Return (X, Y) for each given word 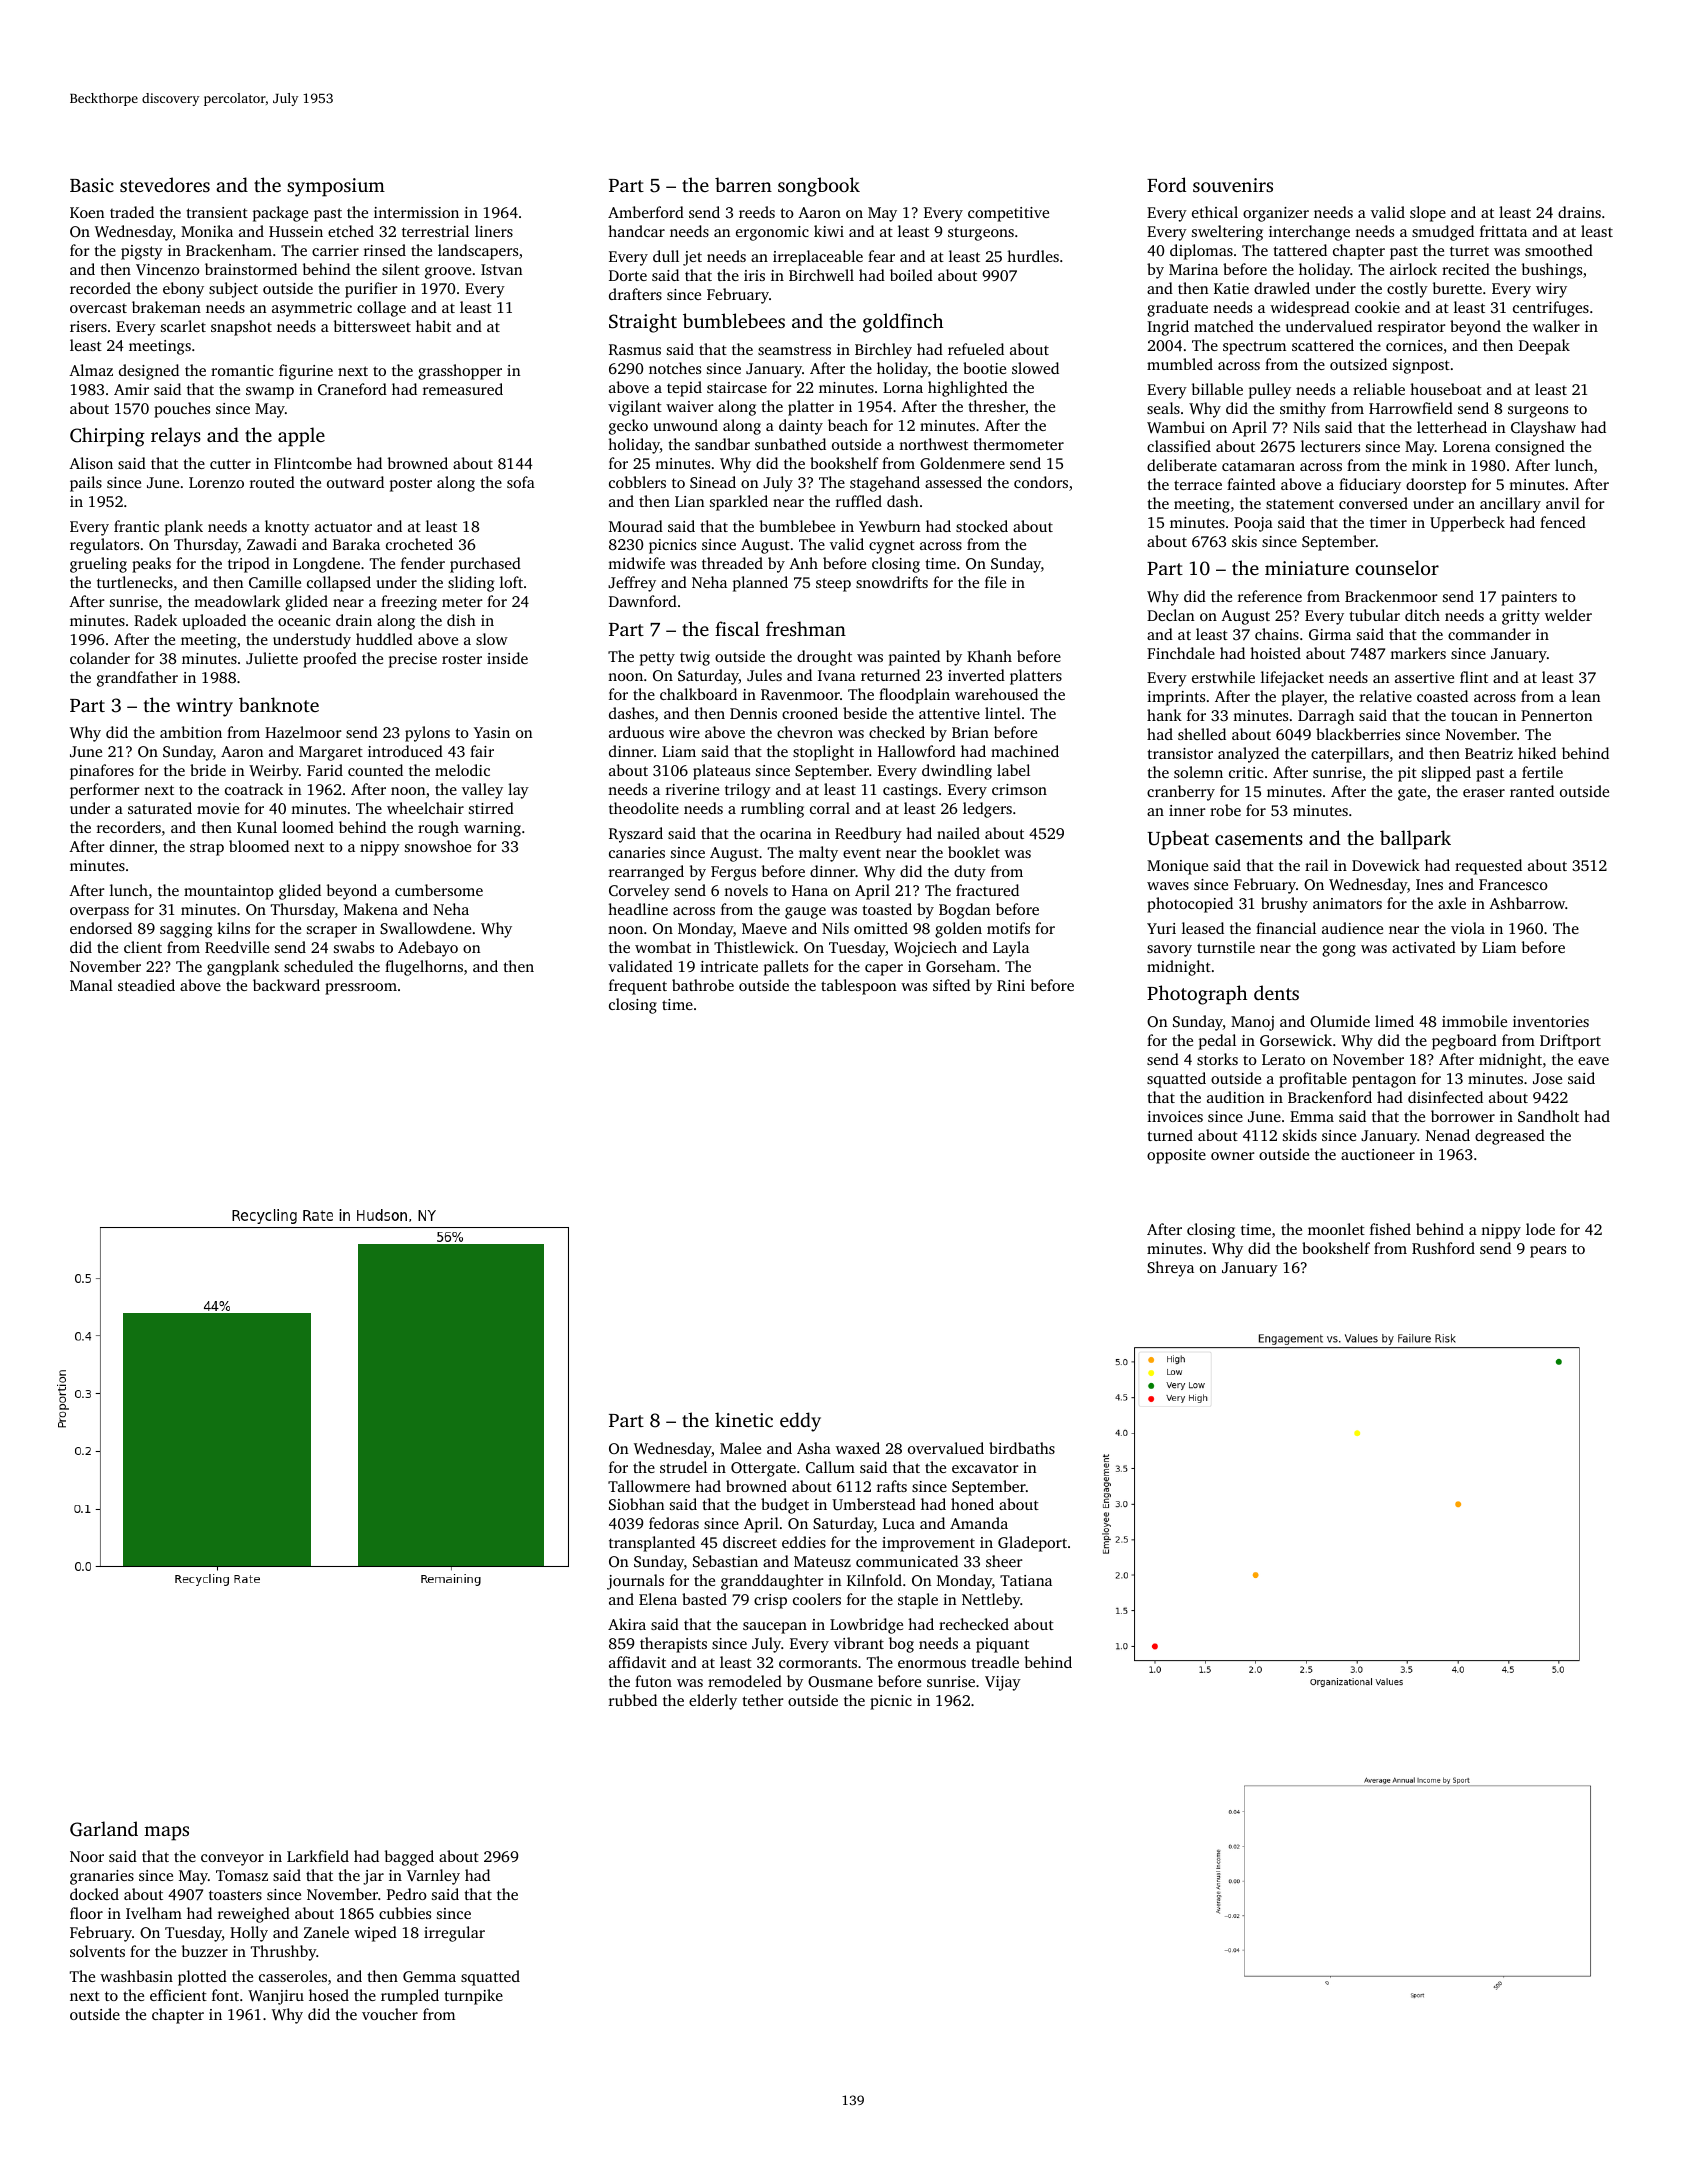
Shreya (1170, 1269)
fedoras (674, 1523)
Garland (104, 1829)
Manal (91, 985)
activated (1424, 947)
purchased (485, 565)
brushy (1284, 905)
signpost (1421, 366)
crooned (810, 713)
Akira (627, 1624)
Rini (1011, 985)
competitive (1008, 214)
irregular (454, 1934)
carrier (335, 250)
